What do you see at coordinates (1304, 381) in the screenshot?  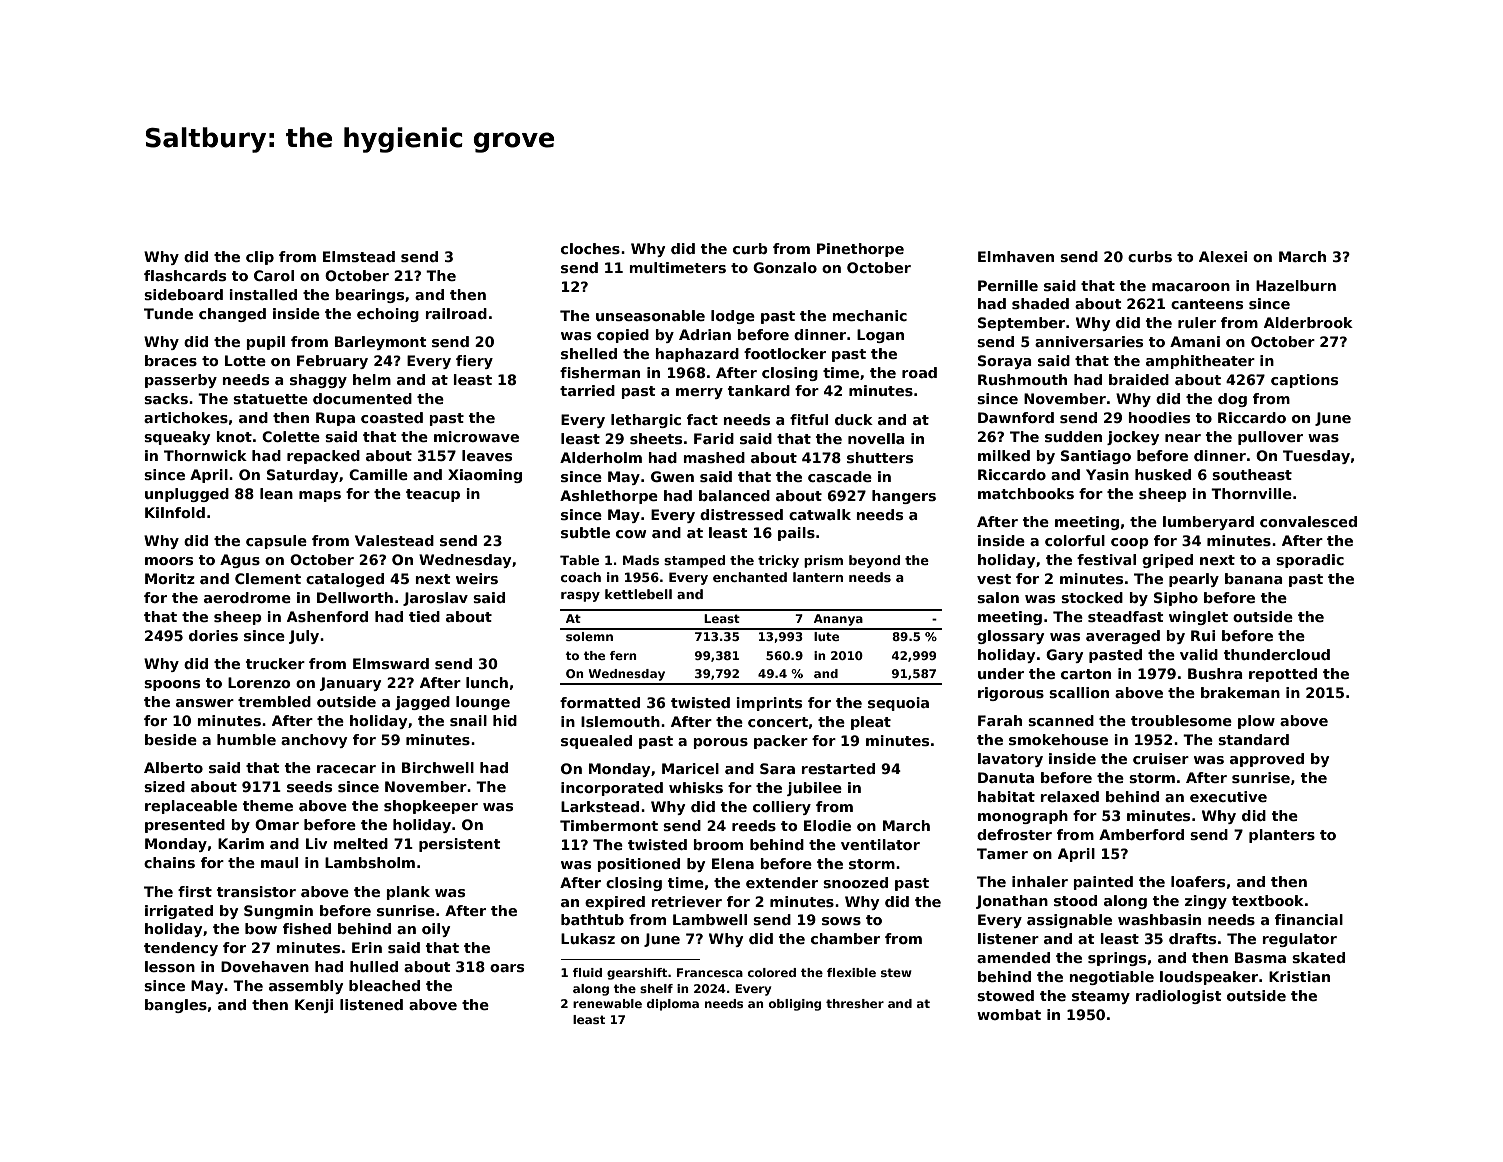 I see `captions` at bounding box center [1304, 381].
